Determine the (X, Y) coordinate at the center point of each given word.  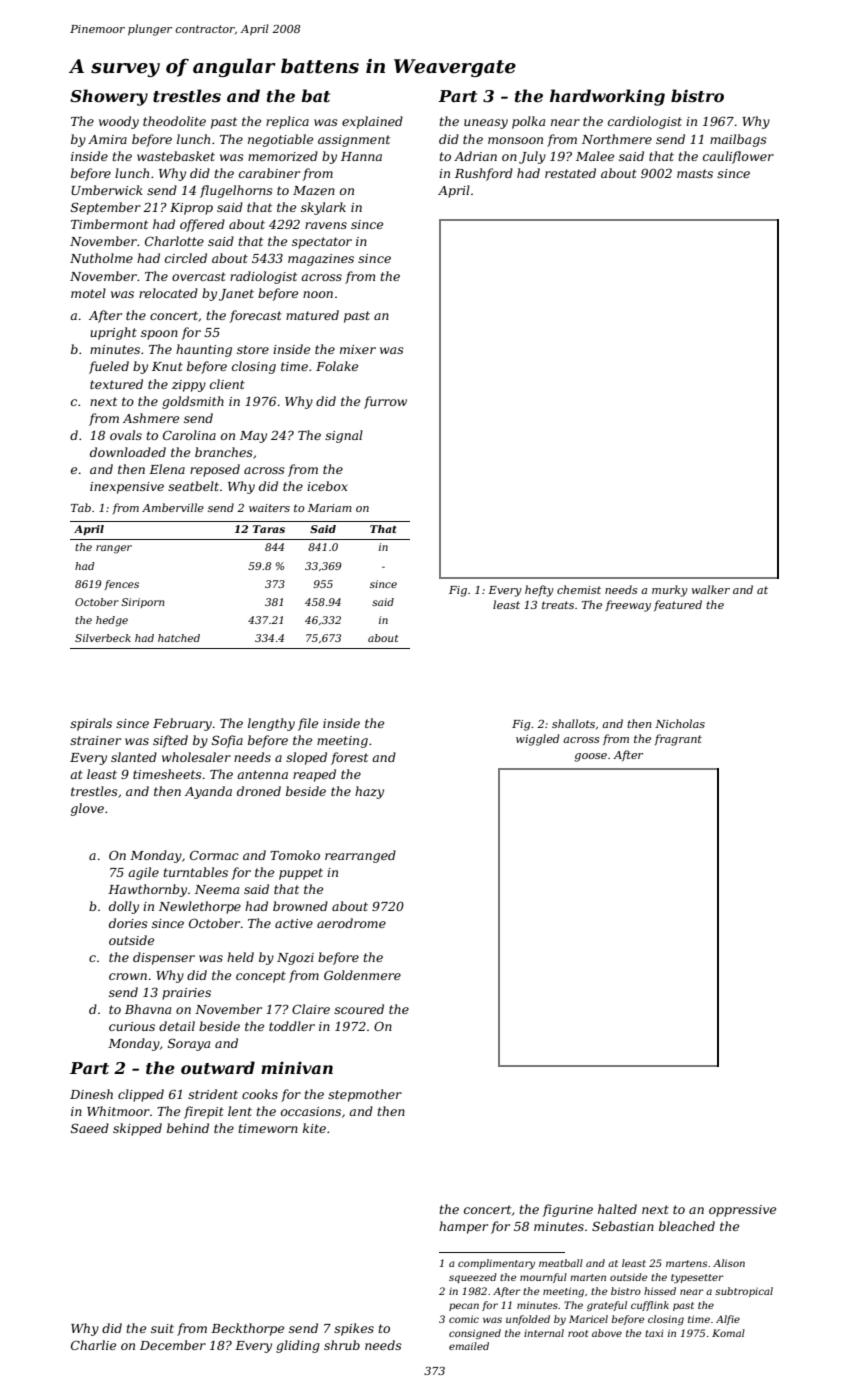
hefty (539, 591)
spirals (91, 724)
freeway (628, 606)
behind (188, 1128)
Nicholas (680, 723)
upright (113, 333)
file (308, 724)
